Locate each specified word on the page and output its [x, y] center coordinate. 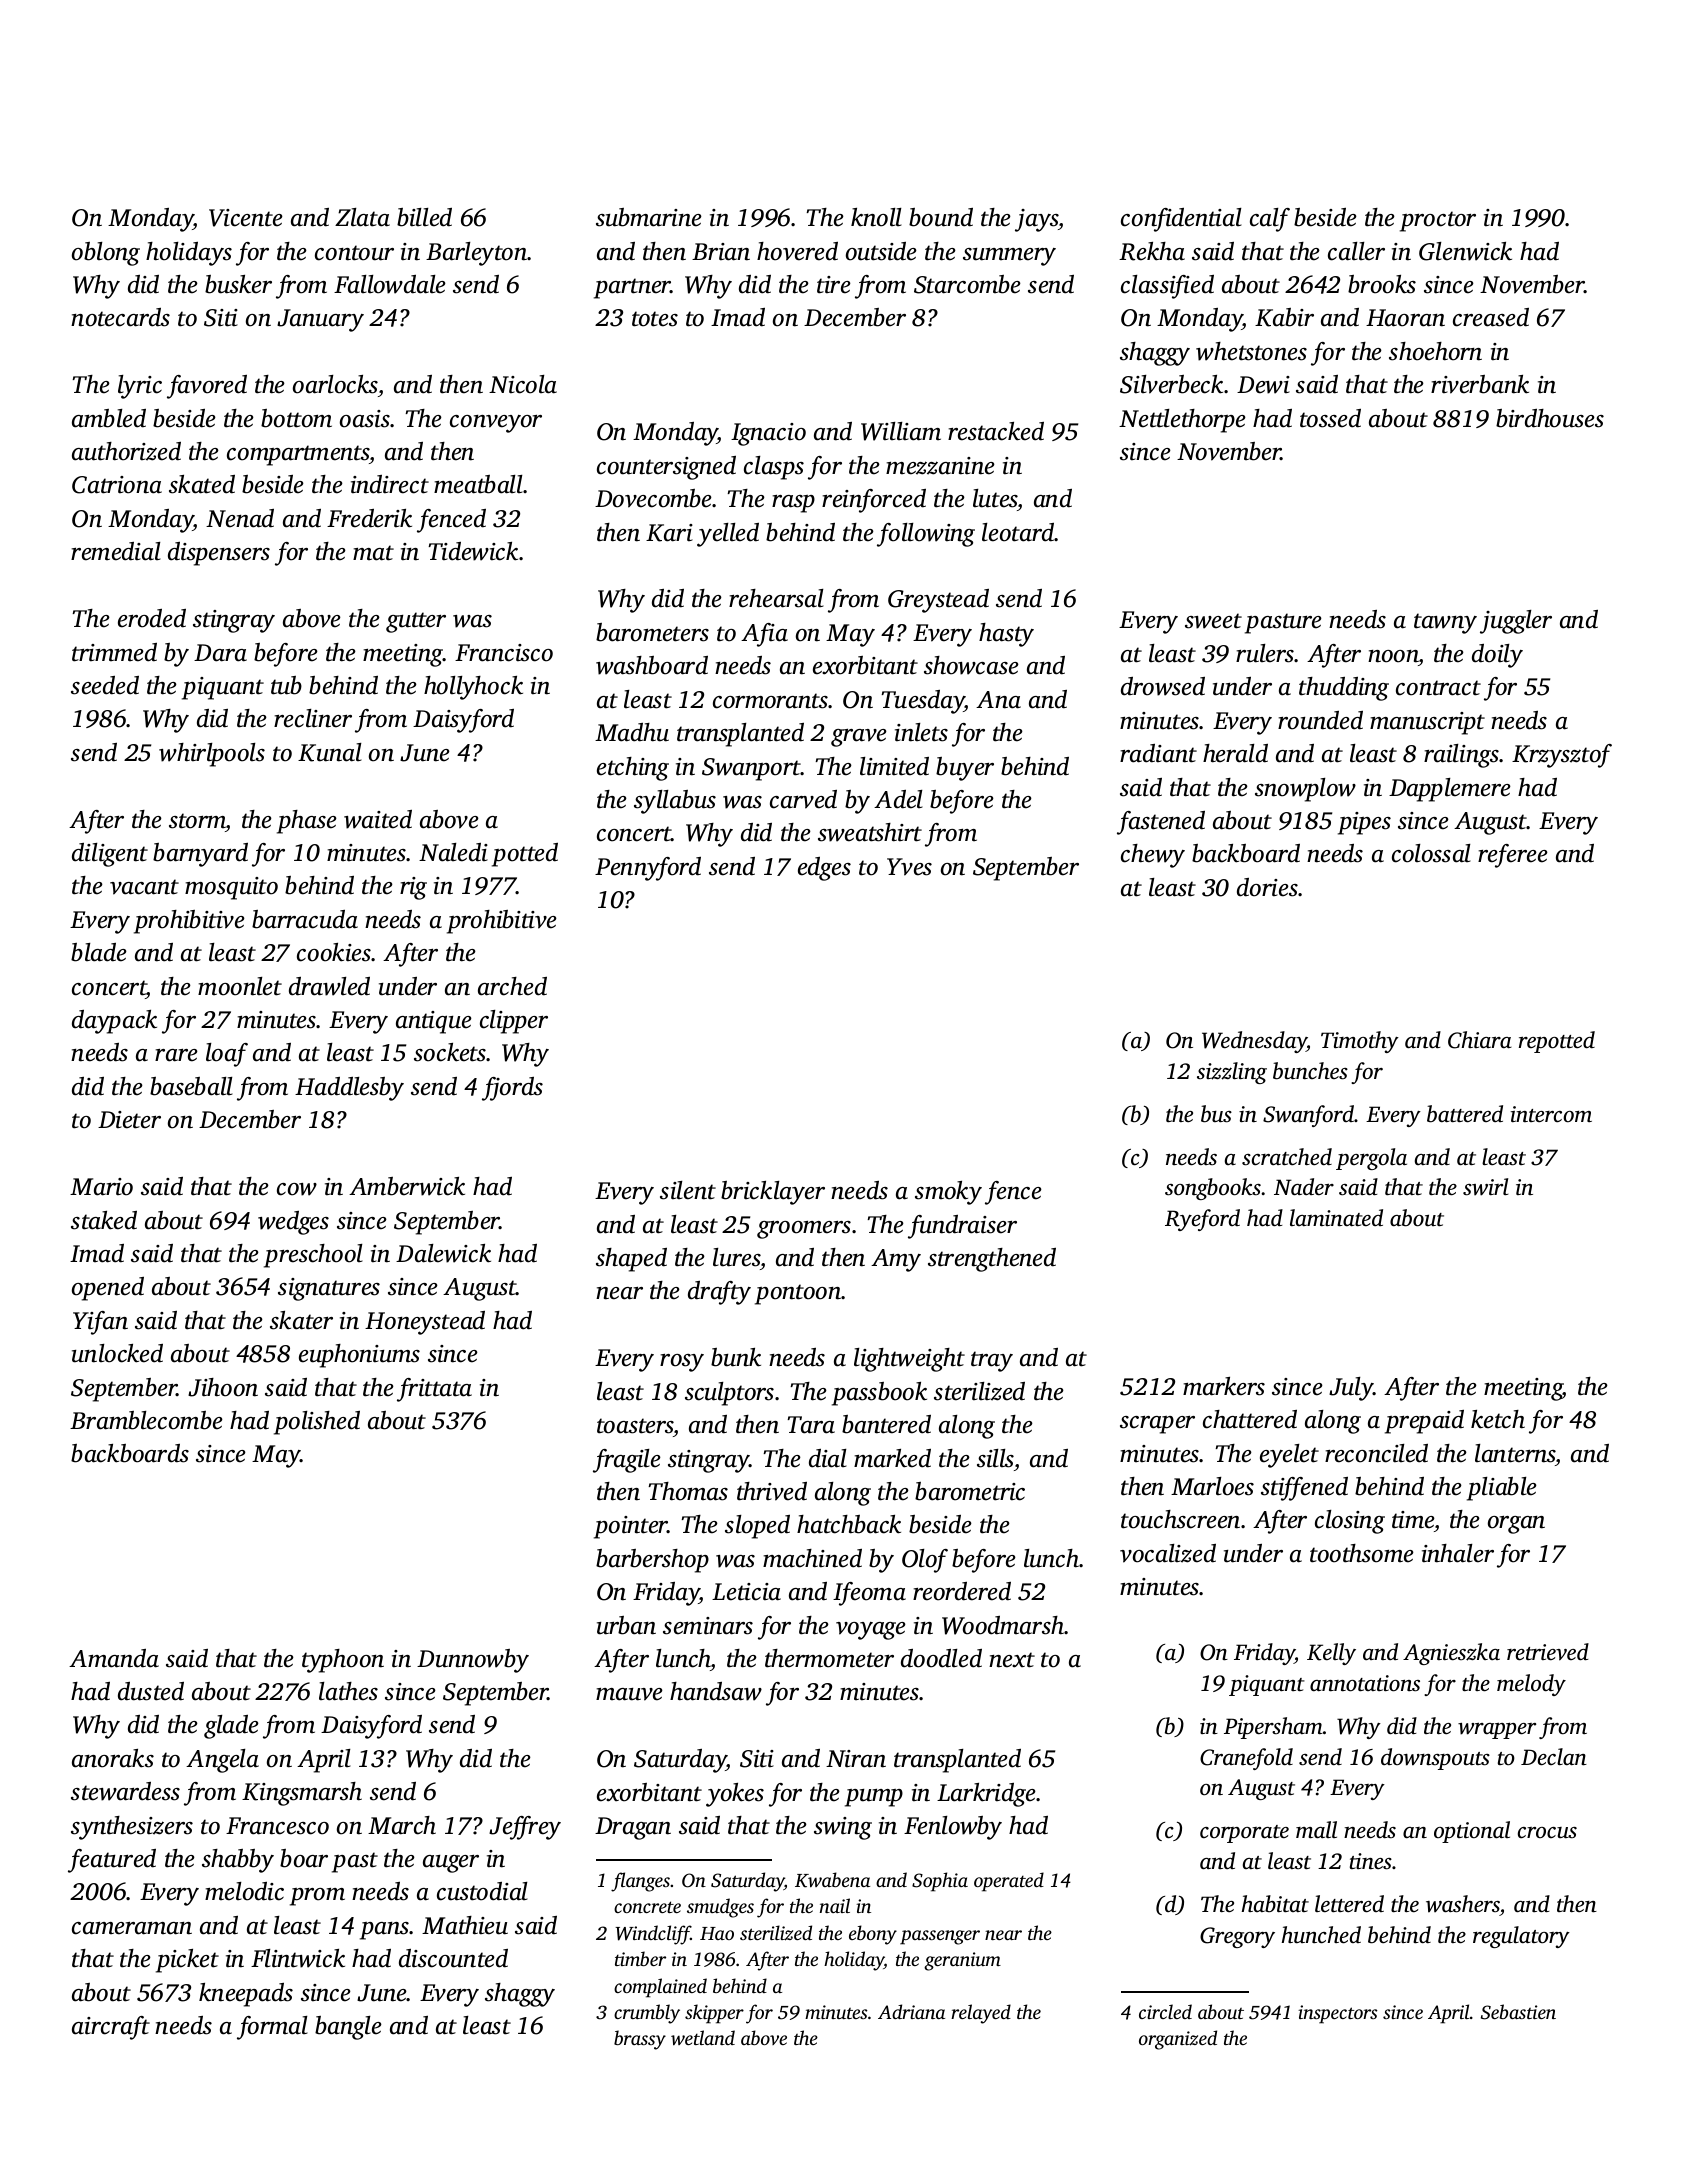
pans [385, 1931]
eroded [152, 618]
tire [834, 285]
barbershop [652, 1561]
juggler [1516, 622]
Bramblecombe [146, 1420]
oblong [106, 254]
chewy [1153, 856]
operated [1009, 1882]
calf [1270, 220]
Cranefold [1246, 1759]
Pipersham [1273, 1728]
